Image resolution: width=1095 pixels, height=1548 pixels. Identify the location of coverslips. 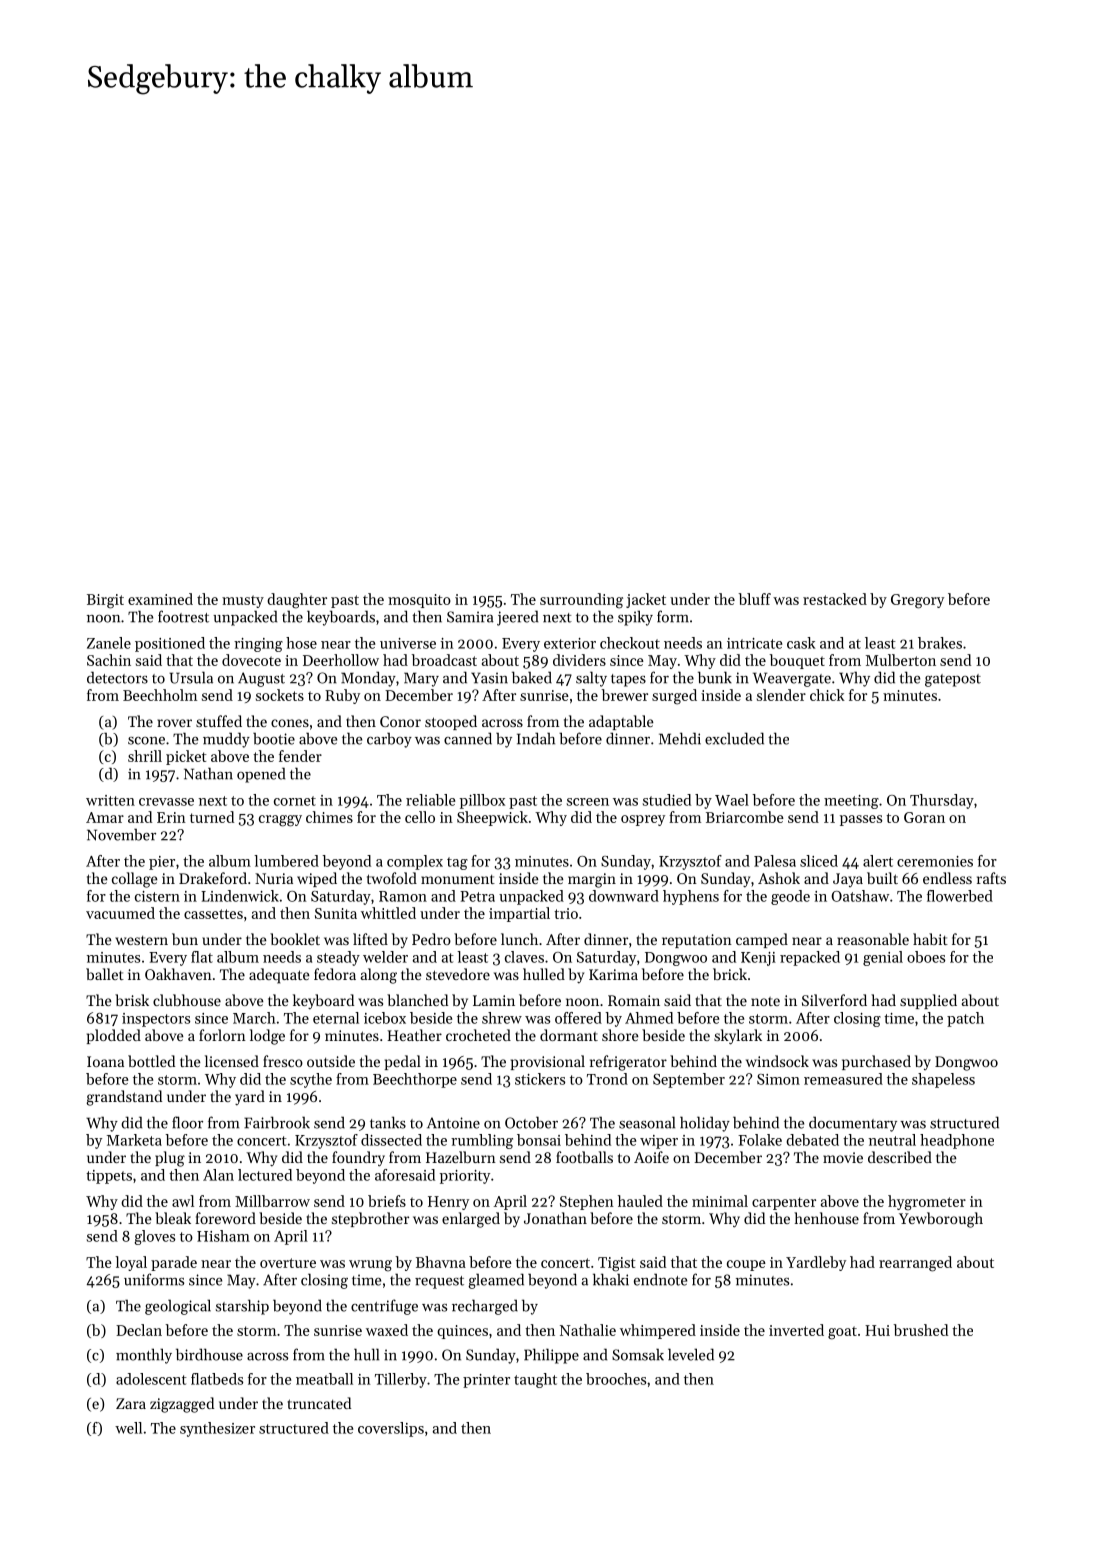
(391, 1429).
